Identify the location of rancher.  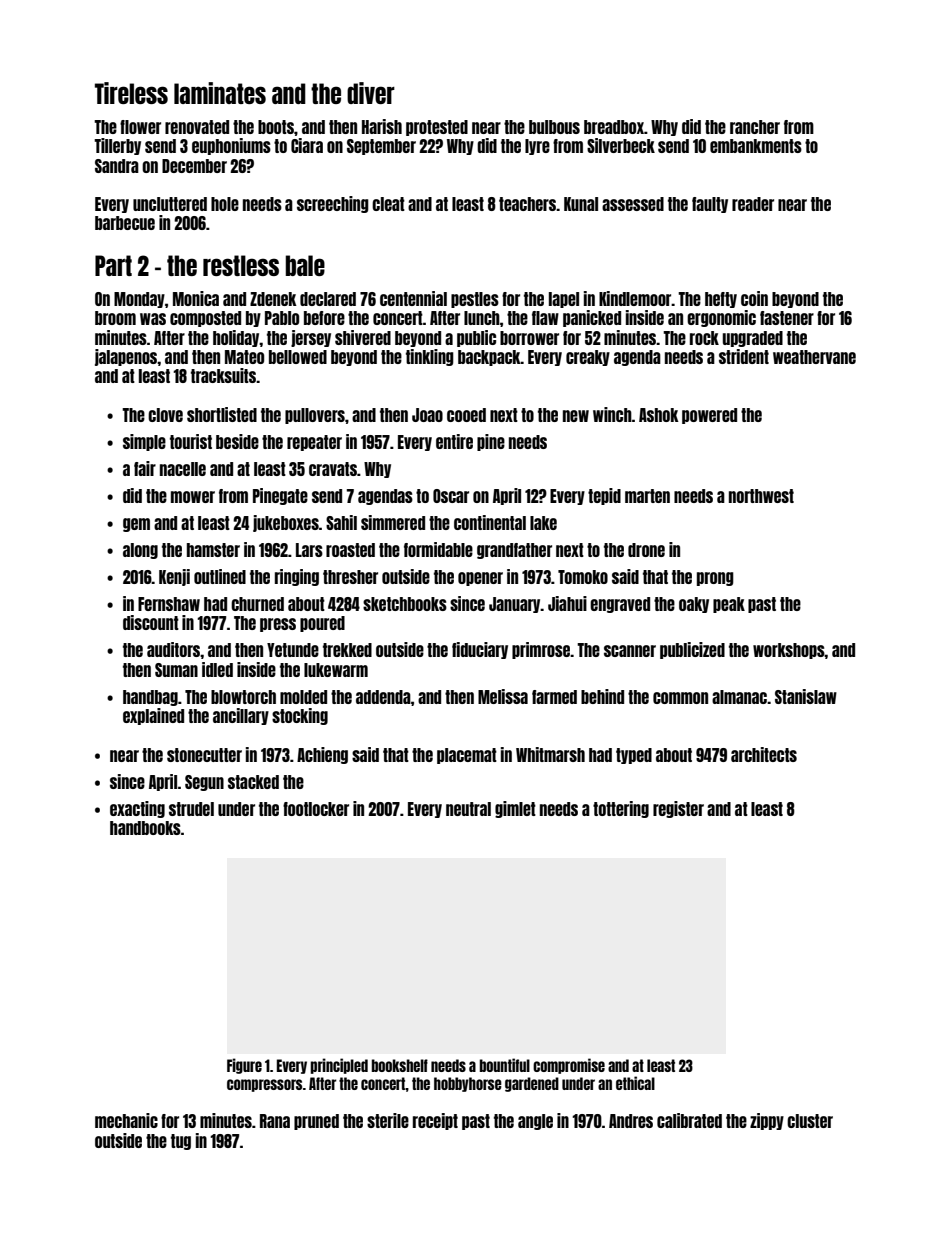
(755, 127).
